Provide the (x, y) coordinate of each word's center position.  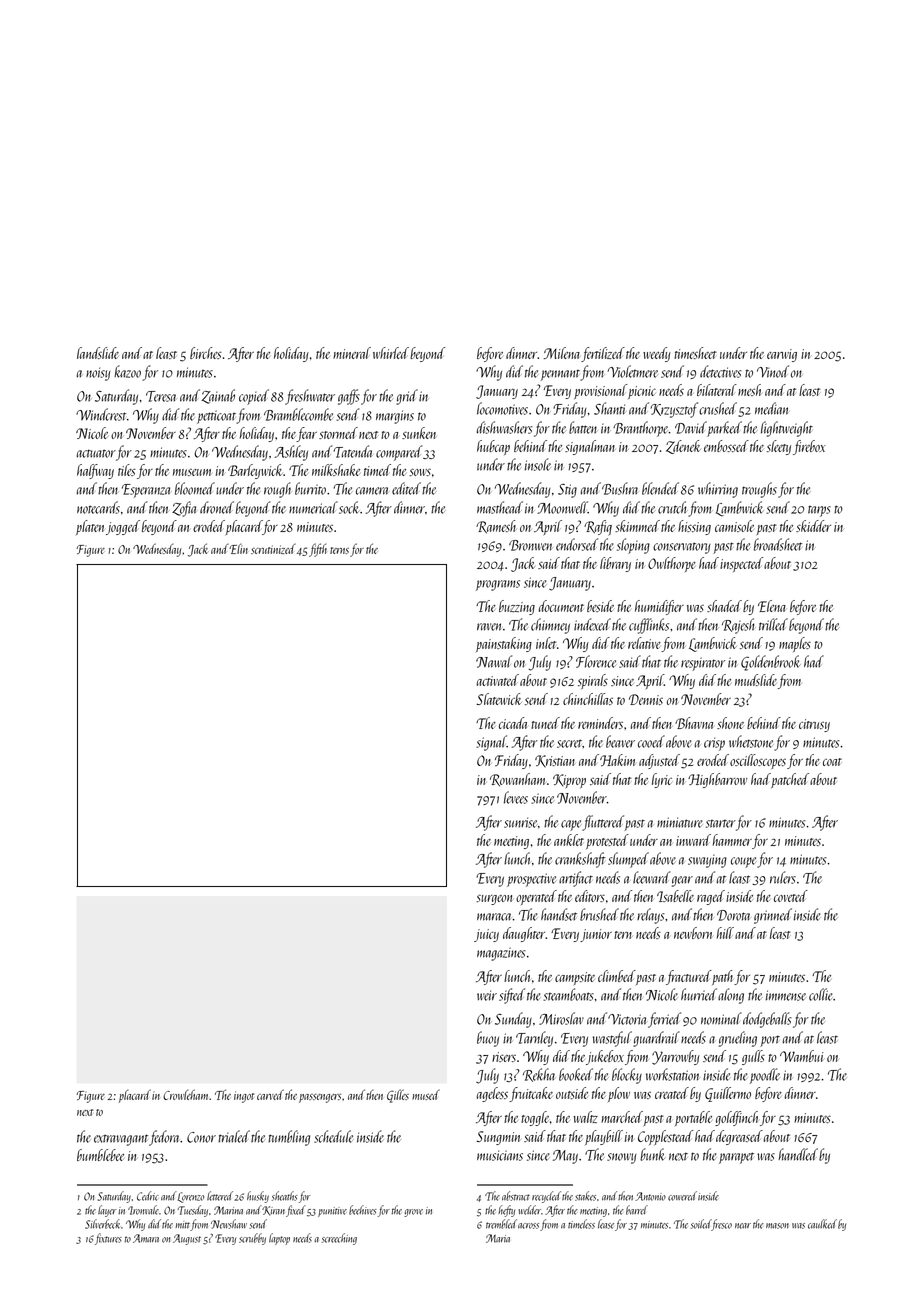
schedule (333, 1136)
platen (90, 527)
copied (254, 397)
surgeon (494, 899)
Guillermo (728, 1094)
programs (498, 585)
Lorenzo (191, 1197)
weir (487, 995)
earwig (782, 355)
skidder (813, 526)
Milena (562, 353)
